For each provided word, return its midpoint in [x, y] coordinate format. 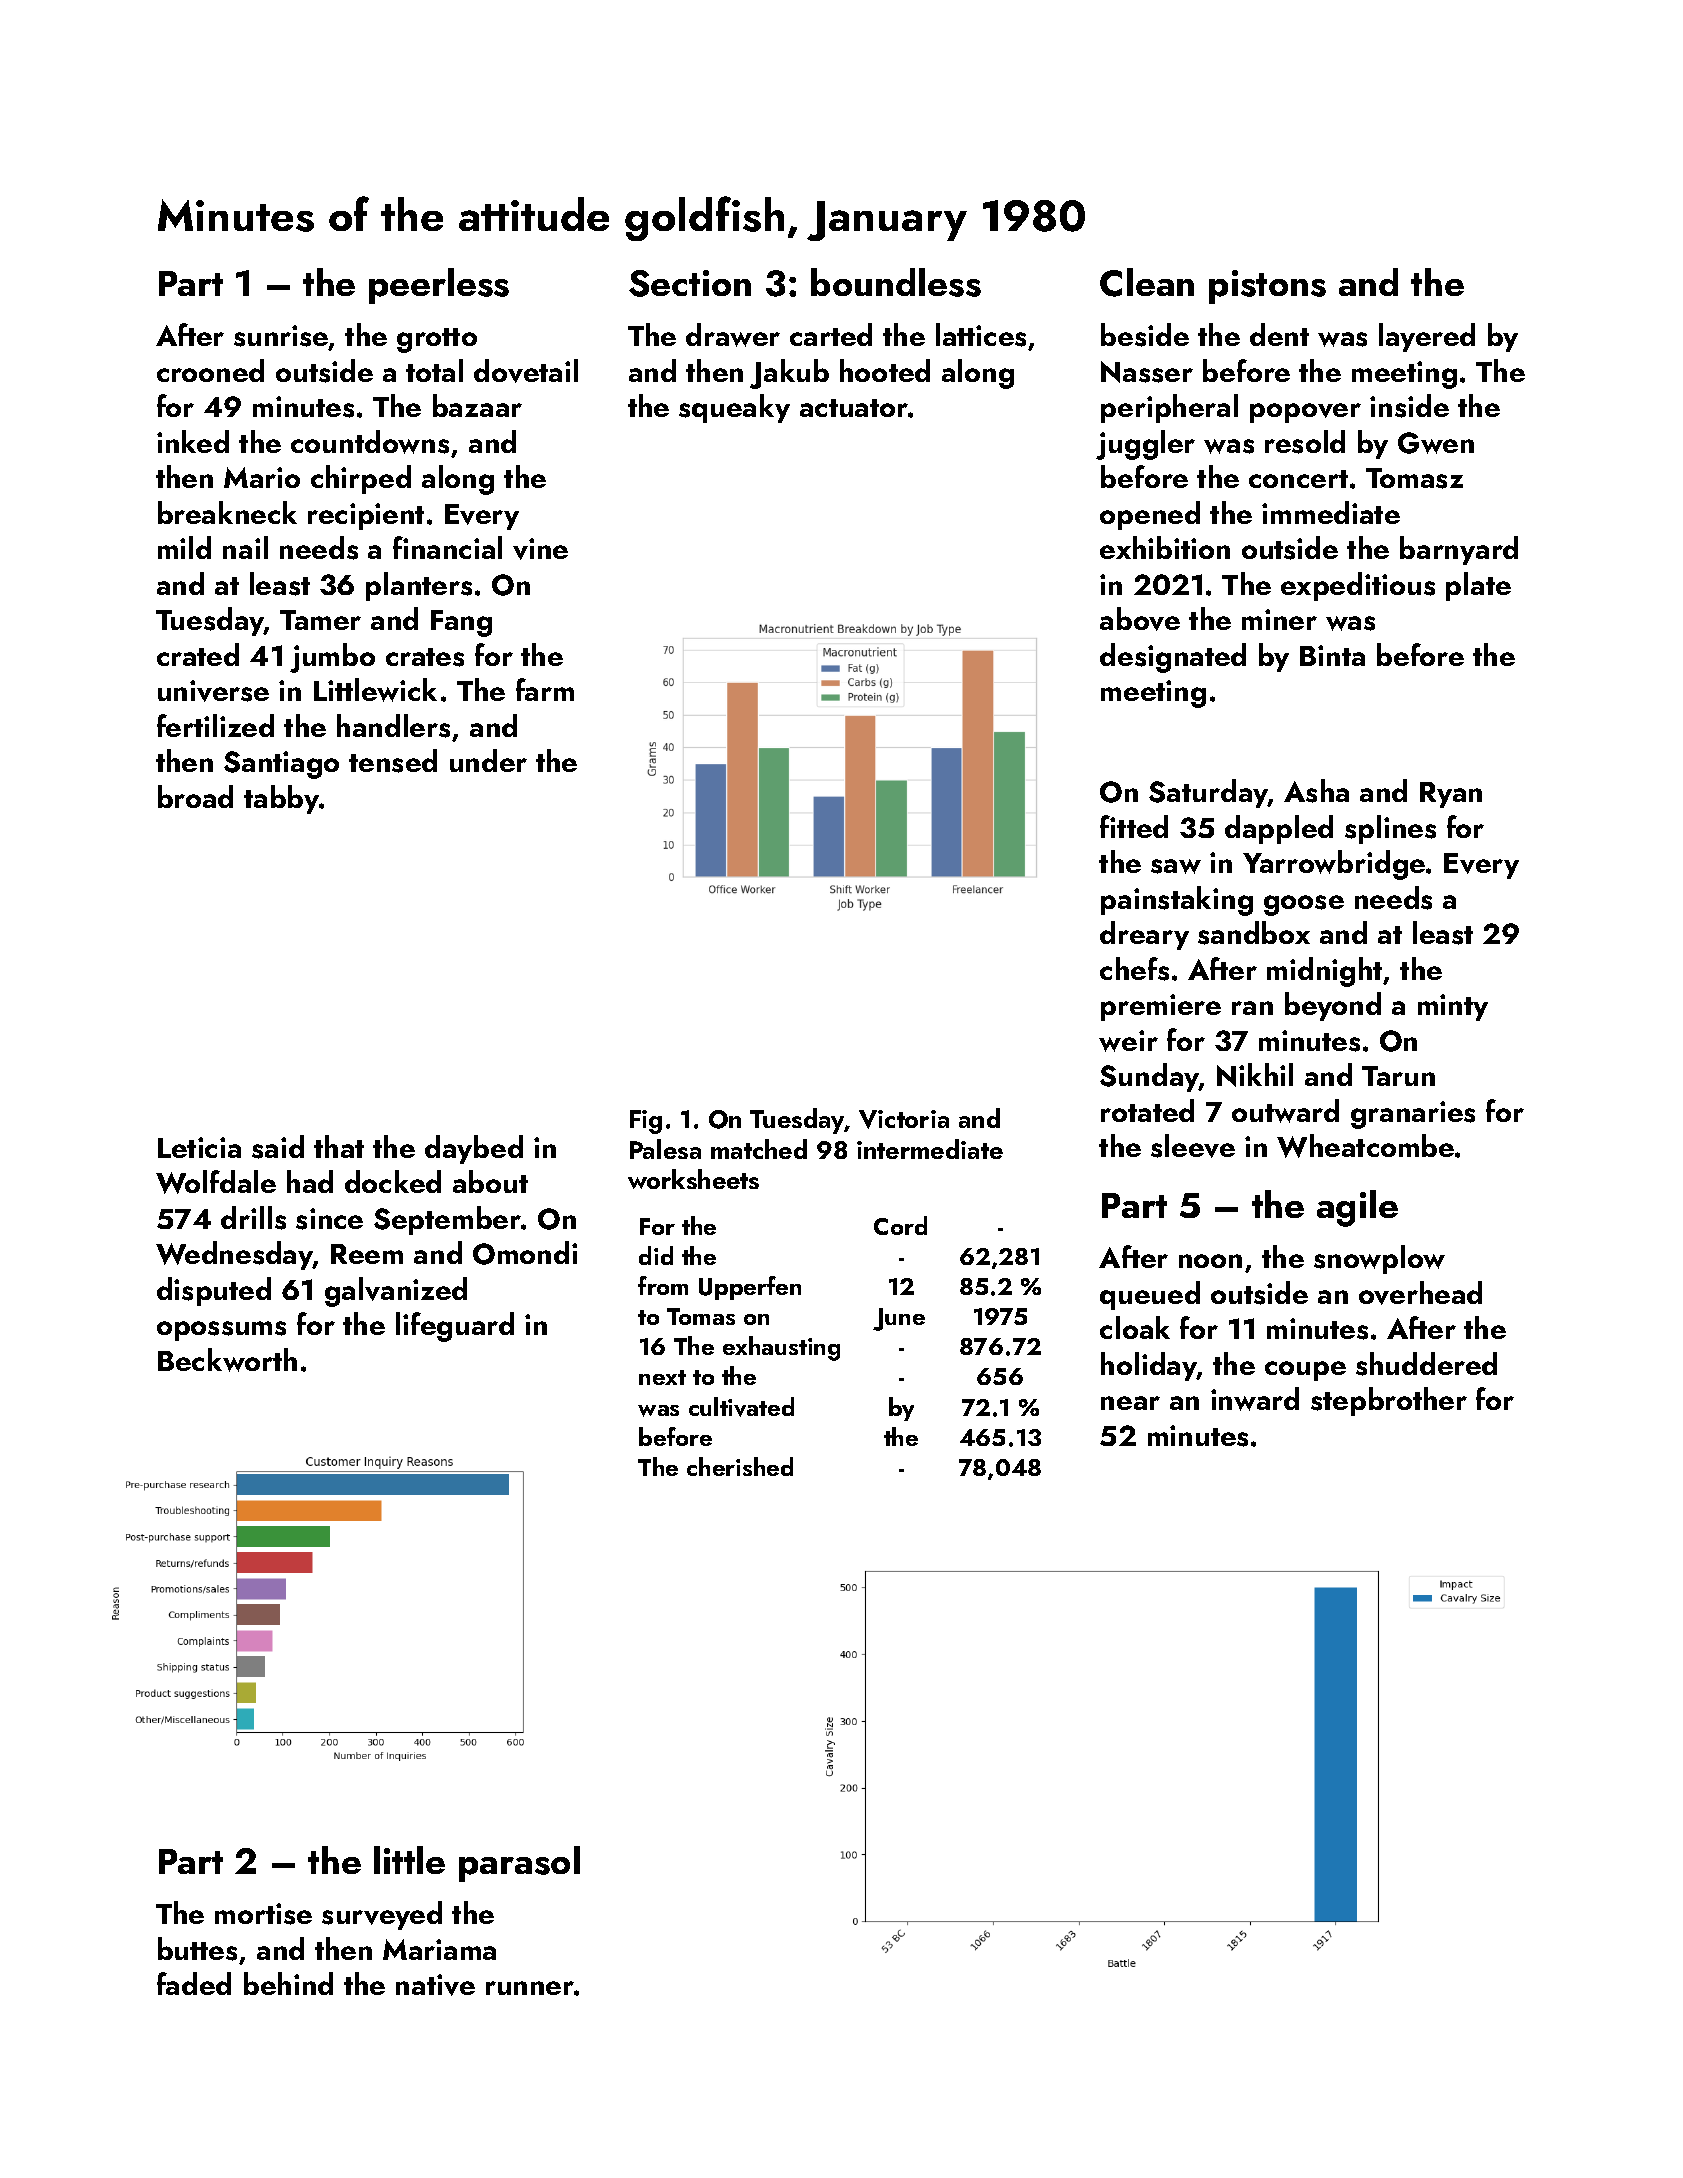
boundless [896, 282]
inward [1255, 1399]
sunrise [281, 337]
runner [530, 1988]
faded [194, 1983]
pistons [1267, 287]
